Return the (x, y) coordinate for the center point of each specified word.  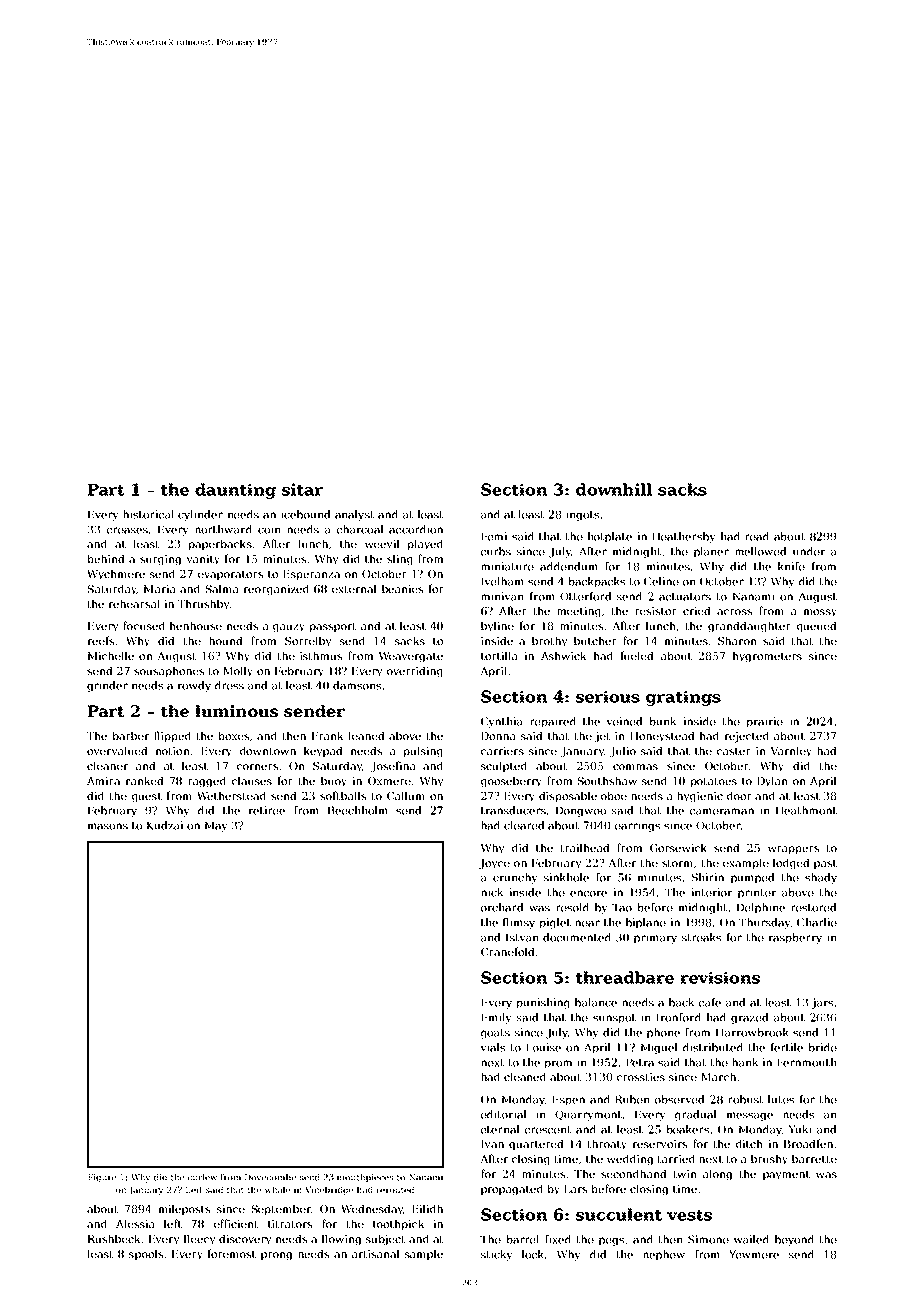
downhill (614, 489)
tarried (676, 1158)
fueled (637, 655)
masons (108, 826)
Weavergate (411, 657)
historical (148, 514)
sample (424, 1254)
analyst (355, 515)
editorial (503, 1114)
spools (146, 1254)
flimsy (519, 923)
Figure (102, 1178)
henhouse (196, 625)
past (825, 864)
